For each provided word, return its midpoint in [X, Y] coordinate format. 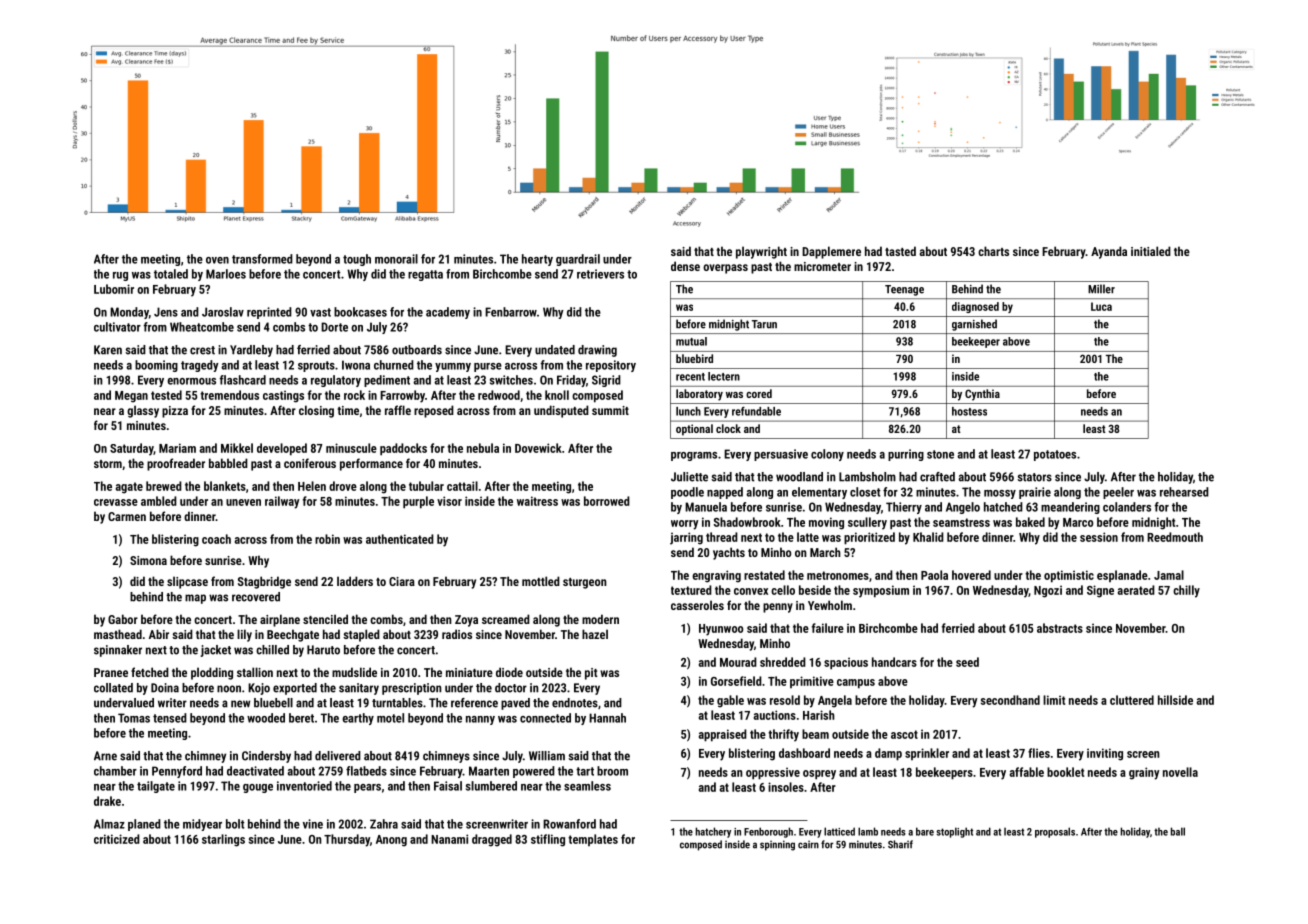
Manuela [706, 507]
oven [217, 260]
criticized [117, 839]
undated [555, 350]
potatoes [1055, 455]
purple [418, 502]
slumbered [491, 786]
